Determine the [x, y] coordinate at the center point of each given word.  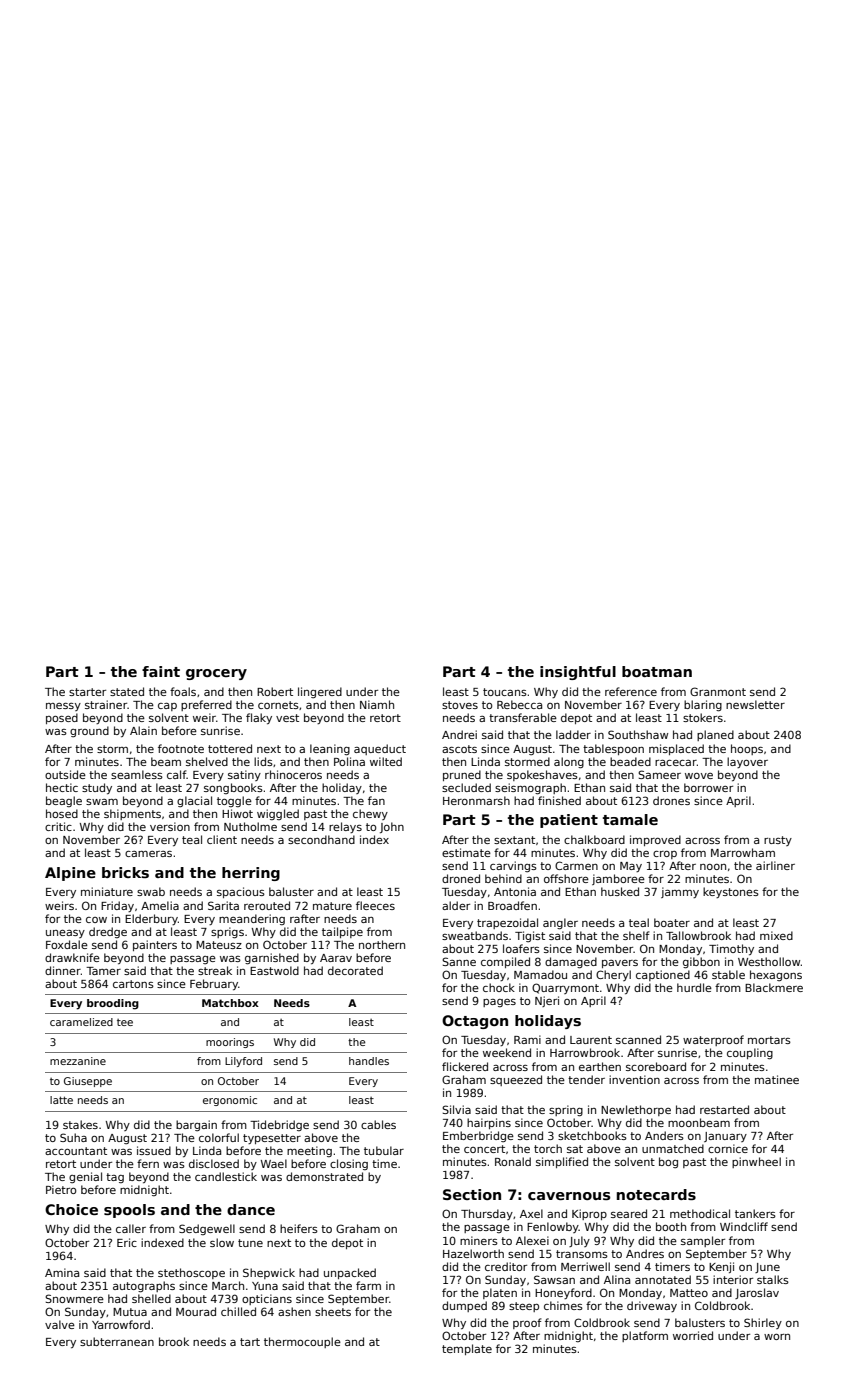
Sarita [223, 905]
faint [161, 671]
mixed [776, 935]
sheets [333, 1311]
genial [85, 1177]
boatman [657, 671]
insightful [578, 673]
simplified [562, 1162]
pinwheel [756, 1162]
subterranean [117, 1341]
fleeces [375, 905]
